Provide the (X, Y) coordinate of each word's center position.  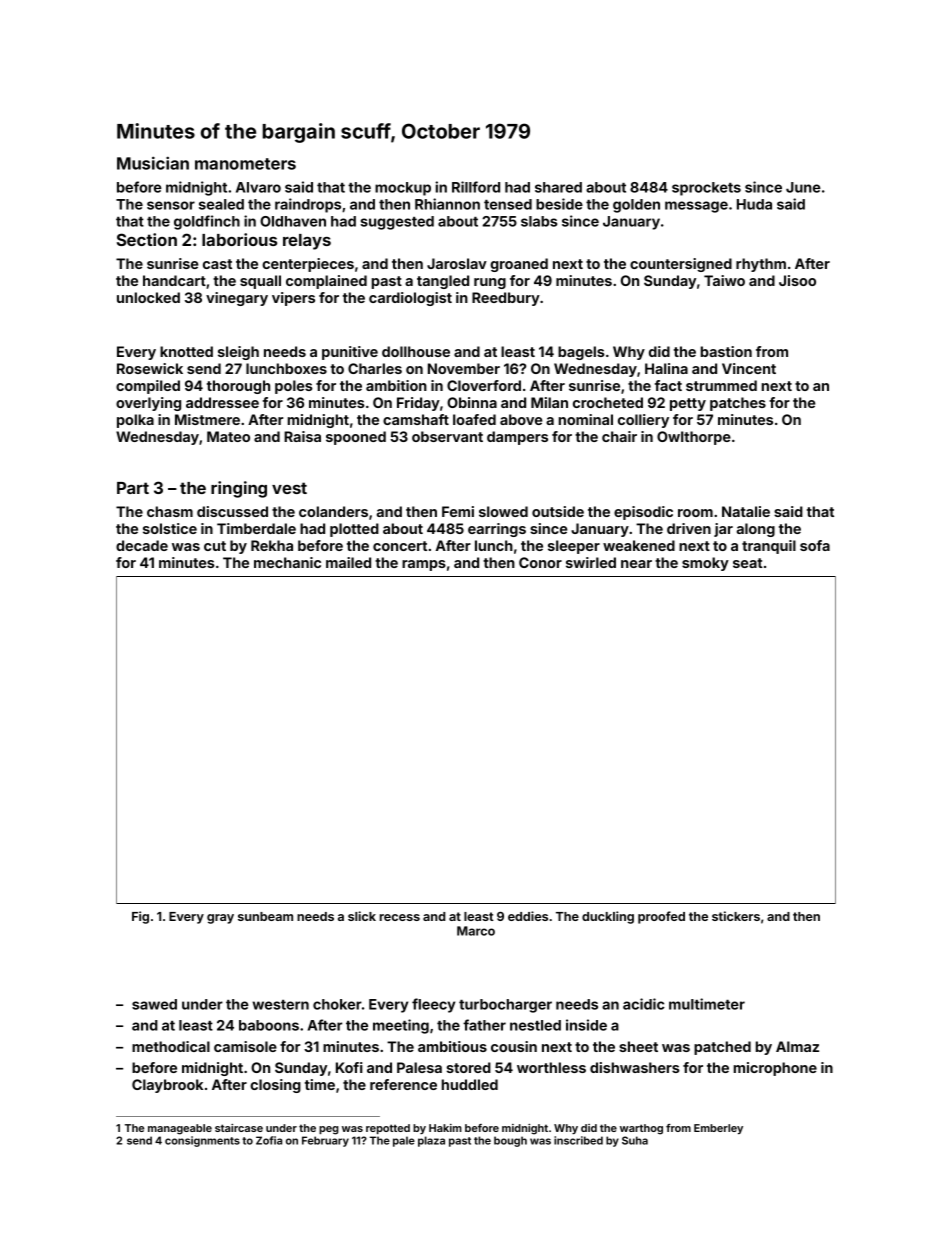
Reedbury (506, 299)
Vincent (749, 368)
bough (510, 1141)
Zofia (269, 1140)
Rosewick (150, 368)
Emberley (718, 1129)
